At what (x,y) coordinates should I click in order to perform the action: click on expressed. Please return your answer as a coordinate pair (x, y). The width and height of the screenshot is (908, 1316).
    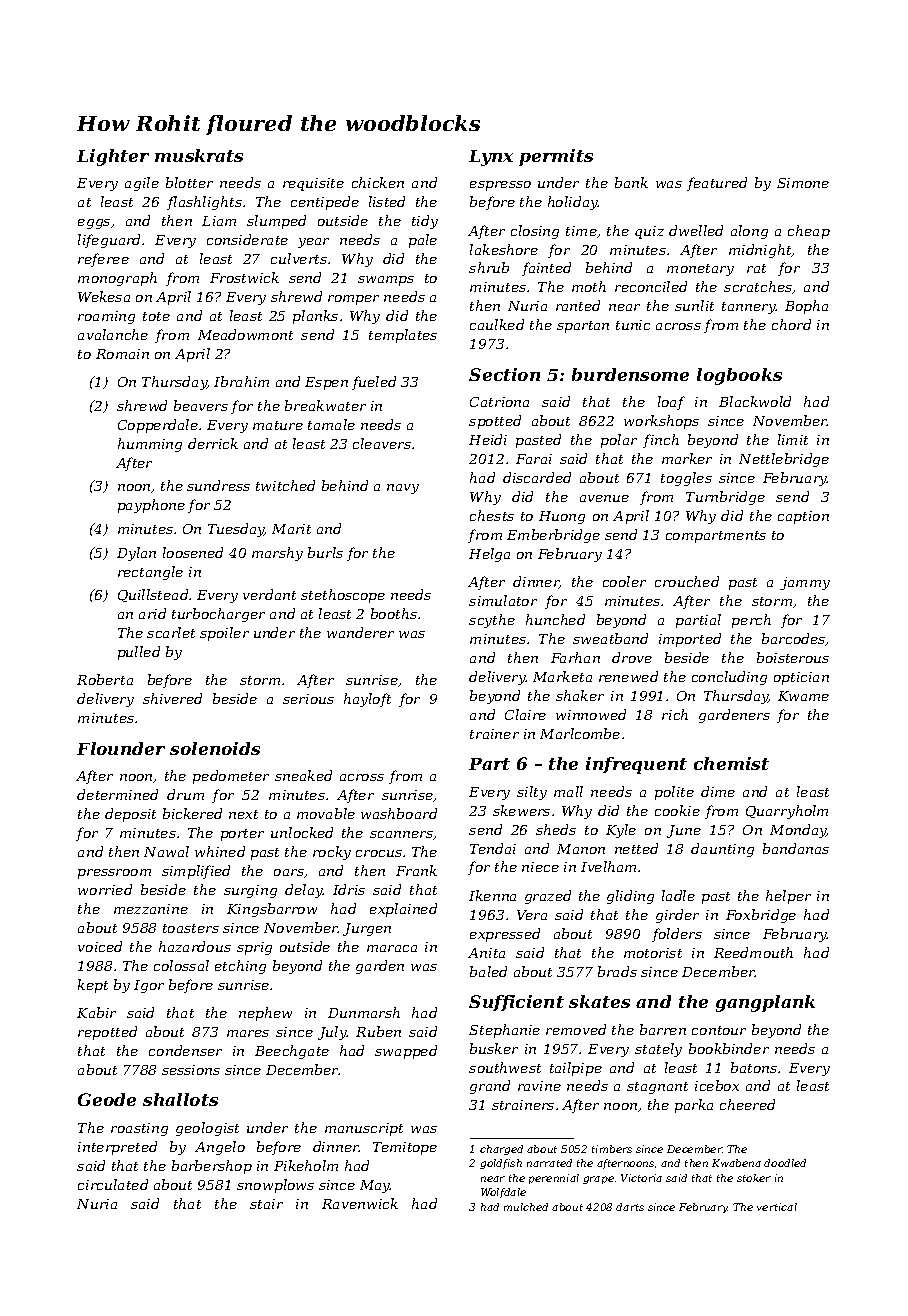
    Looking at the image, I should click on (505, 935).
